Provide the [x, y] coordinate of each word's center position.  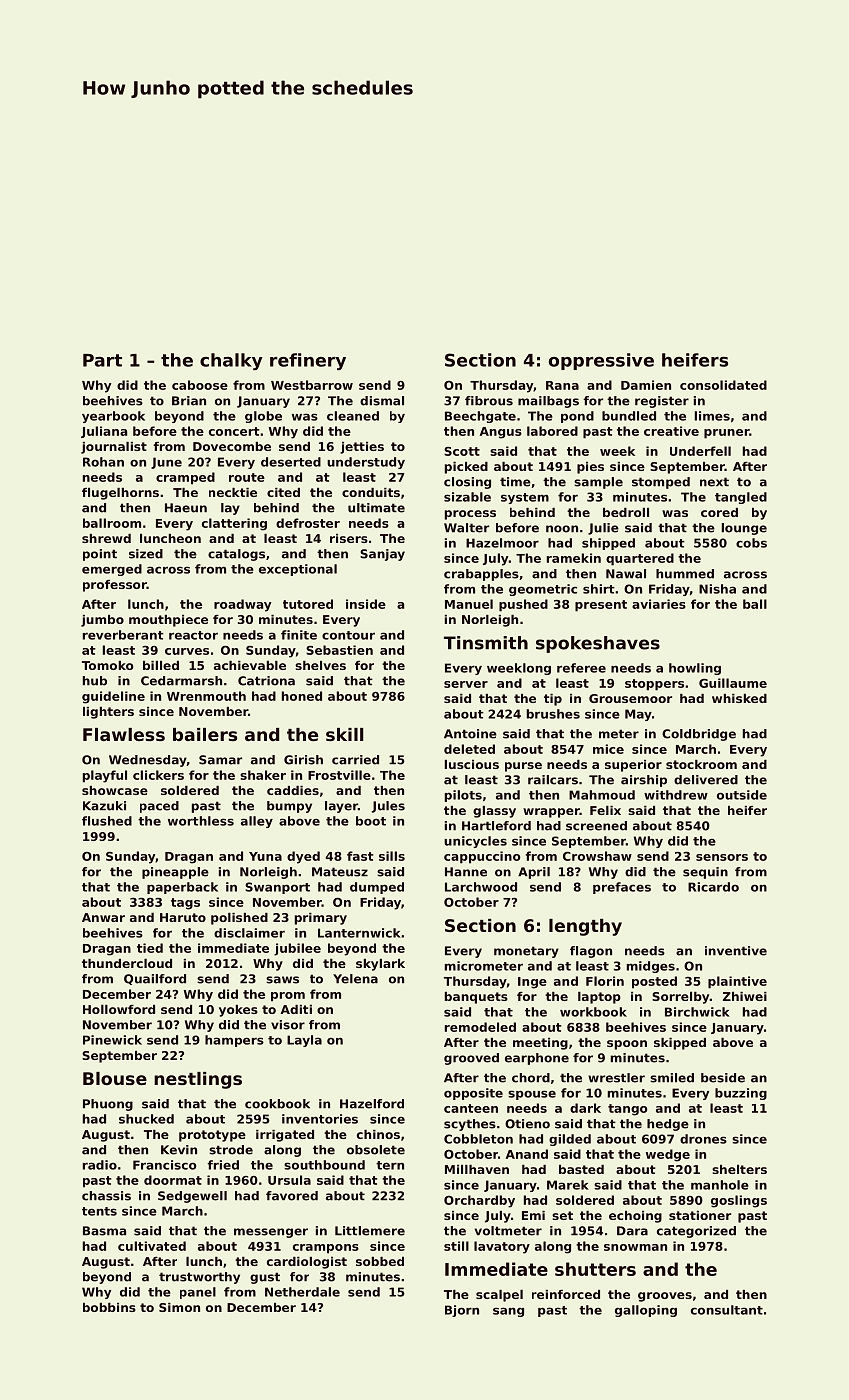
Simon [179, 1307]
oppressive [601, 361]
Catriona [266, 681]
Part [102, 360]
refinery [308, 362]
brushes [553, 714]
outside [742, 795]
